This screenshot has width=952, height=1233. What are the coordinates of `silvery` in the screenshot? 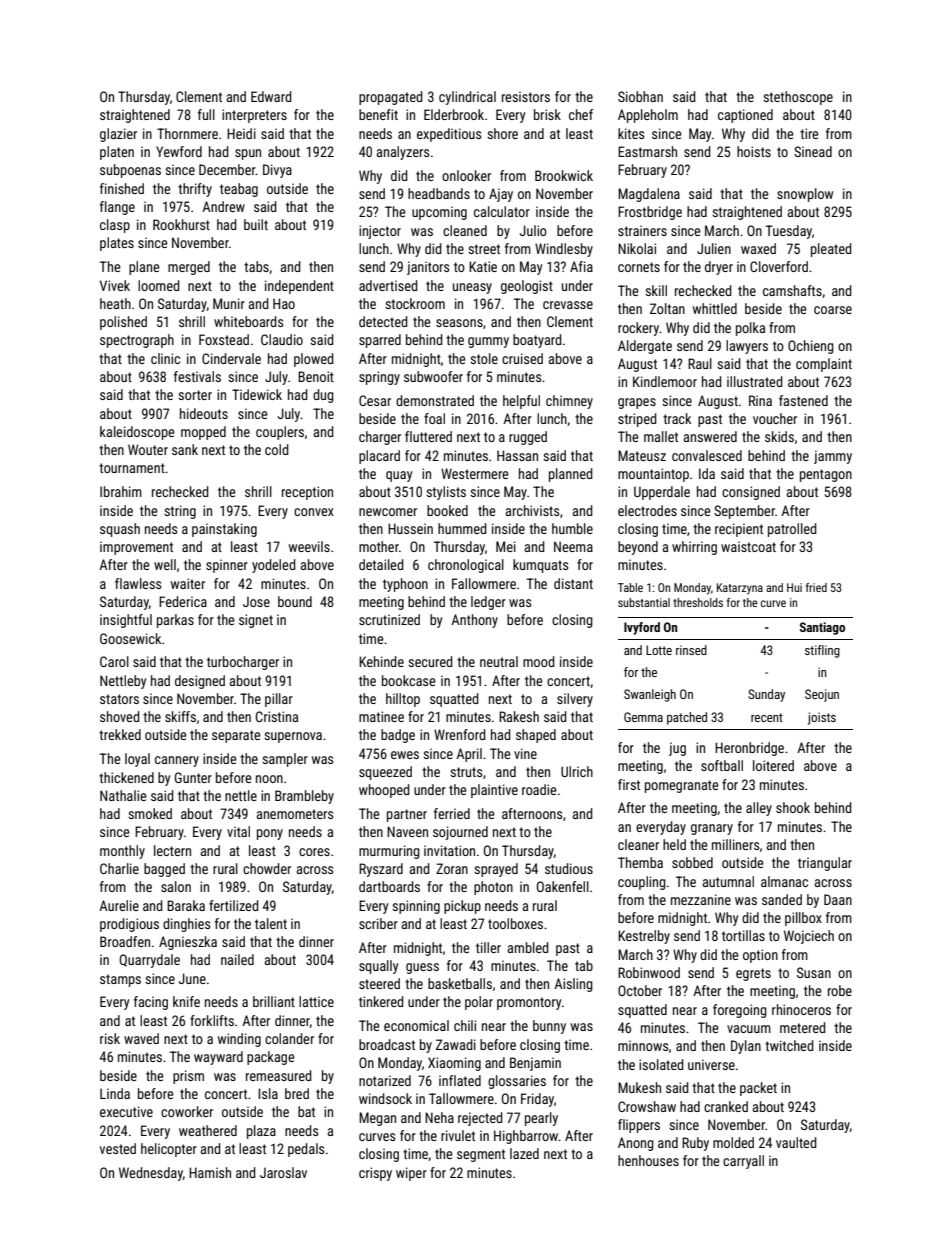 It's located at (575, 700).
